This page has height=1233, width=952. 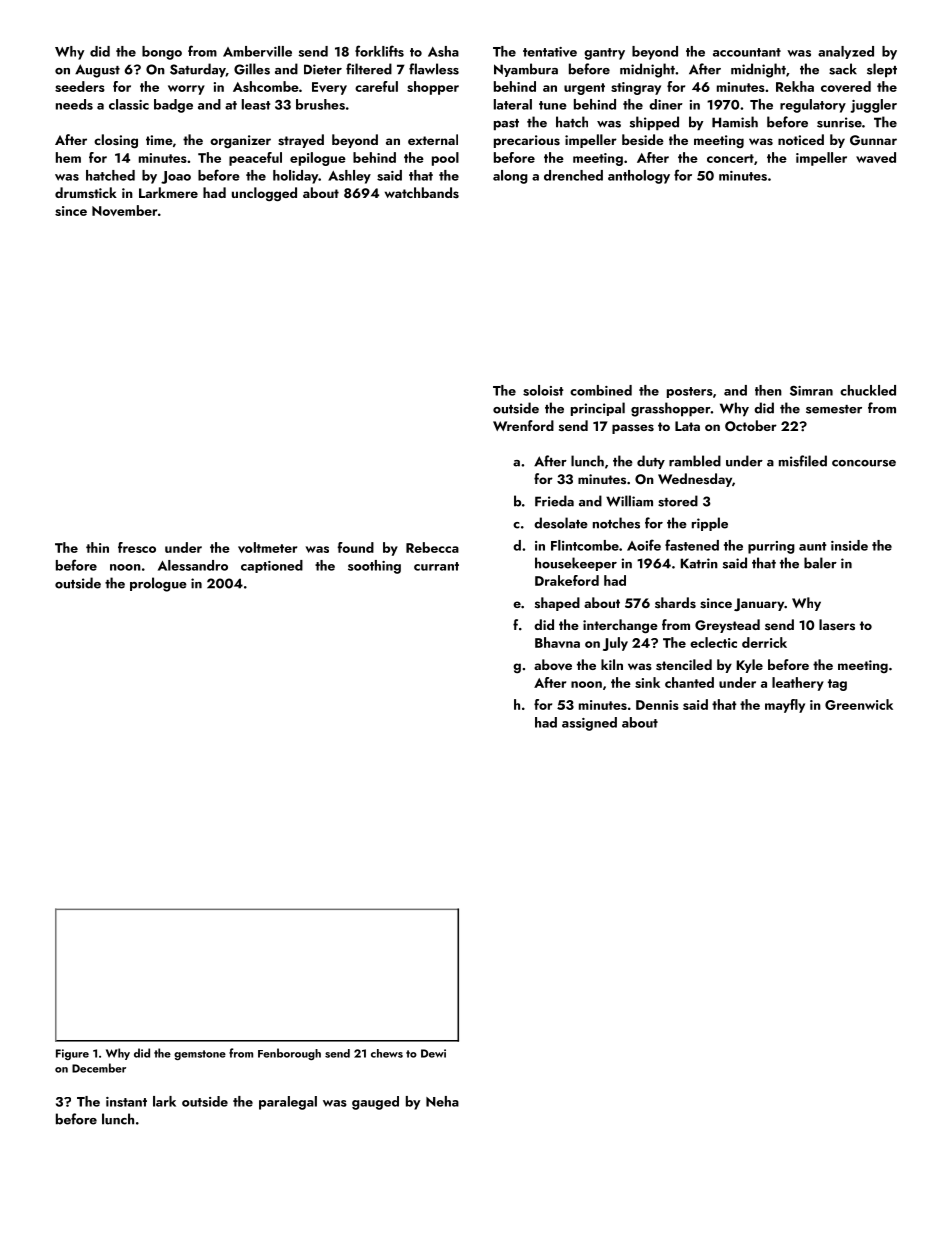 I want to click on prologue, so click(x=158, y=584).
